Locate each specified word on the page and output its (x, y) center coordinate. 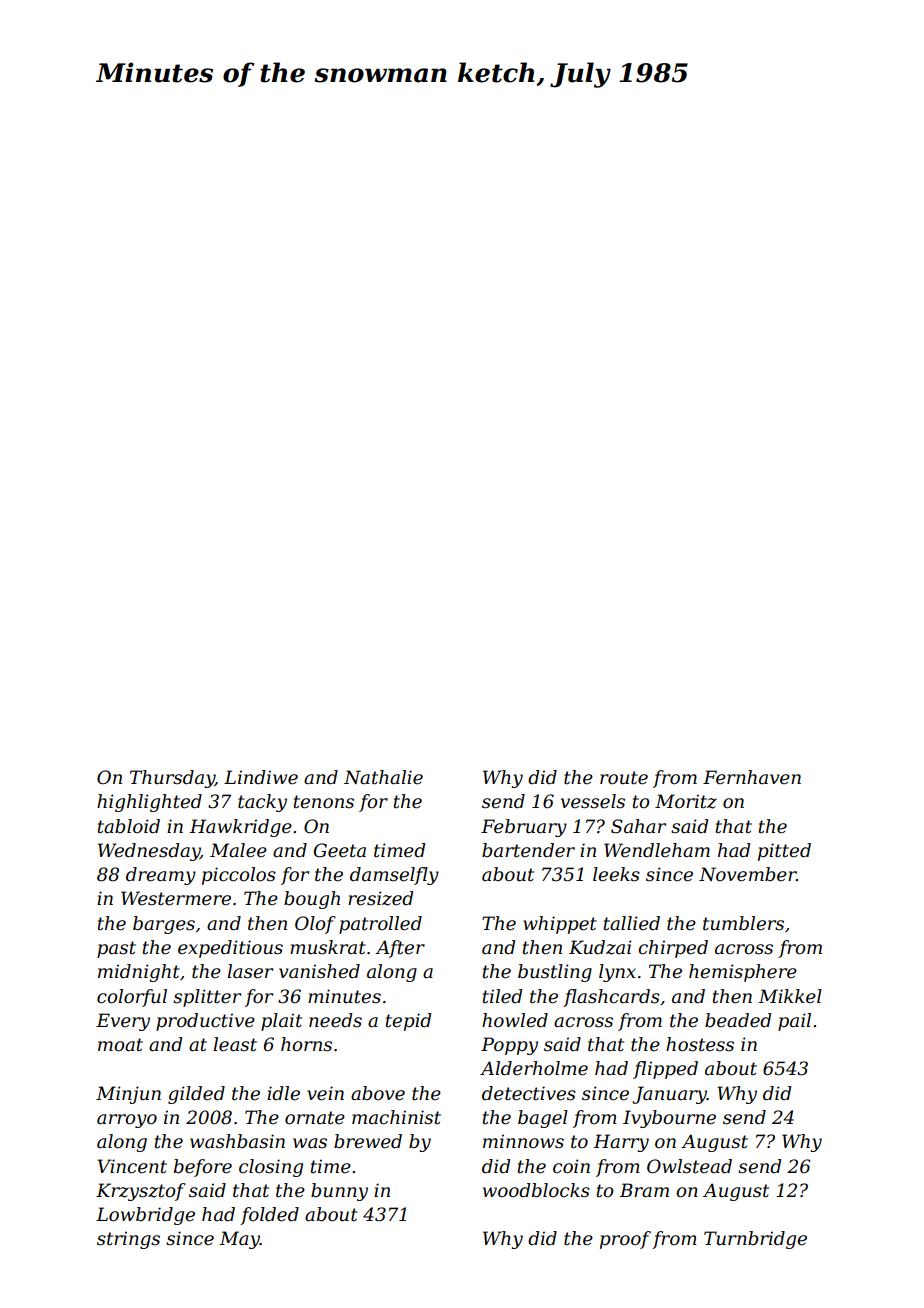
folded (269, 1216)
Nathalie (383, 777)
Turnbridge (755, 1240)
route (624, 778)
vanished (319, 971)
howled (515, 1020)
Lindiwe (261, 777)
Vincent (132, 1166)
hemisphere (743, 973)
